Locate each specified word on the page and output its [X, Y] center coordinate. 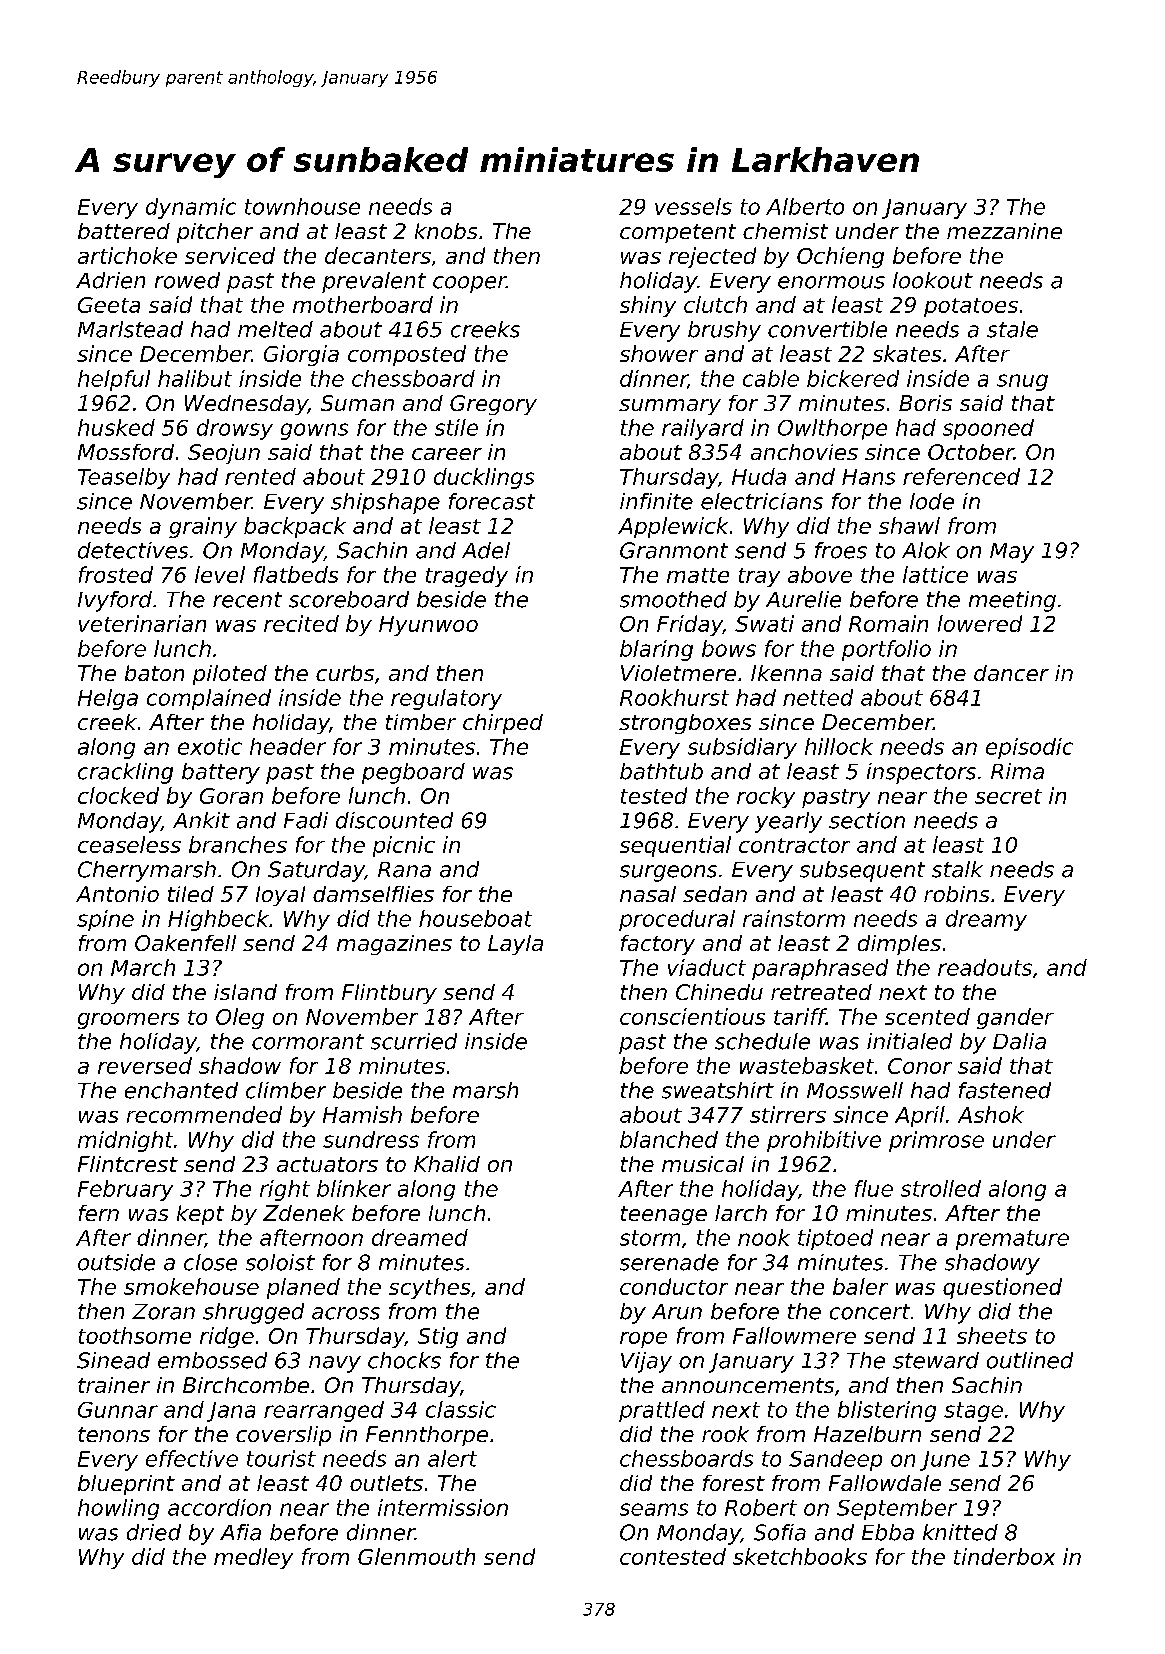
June [945, 1461]
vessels [693, 206]
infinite [656, 501]
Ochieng [840, 257]
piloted [230, 675]
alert [452, 1458]
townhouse [302, 206]
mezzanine [1004, 231]
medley [253, 1558]
